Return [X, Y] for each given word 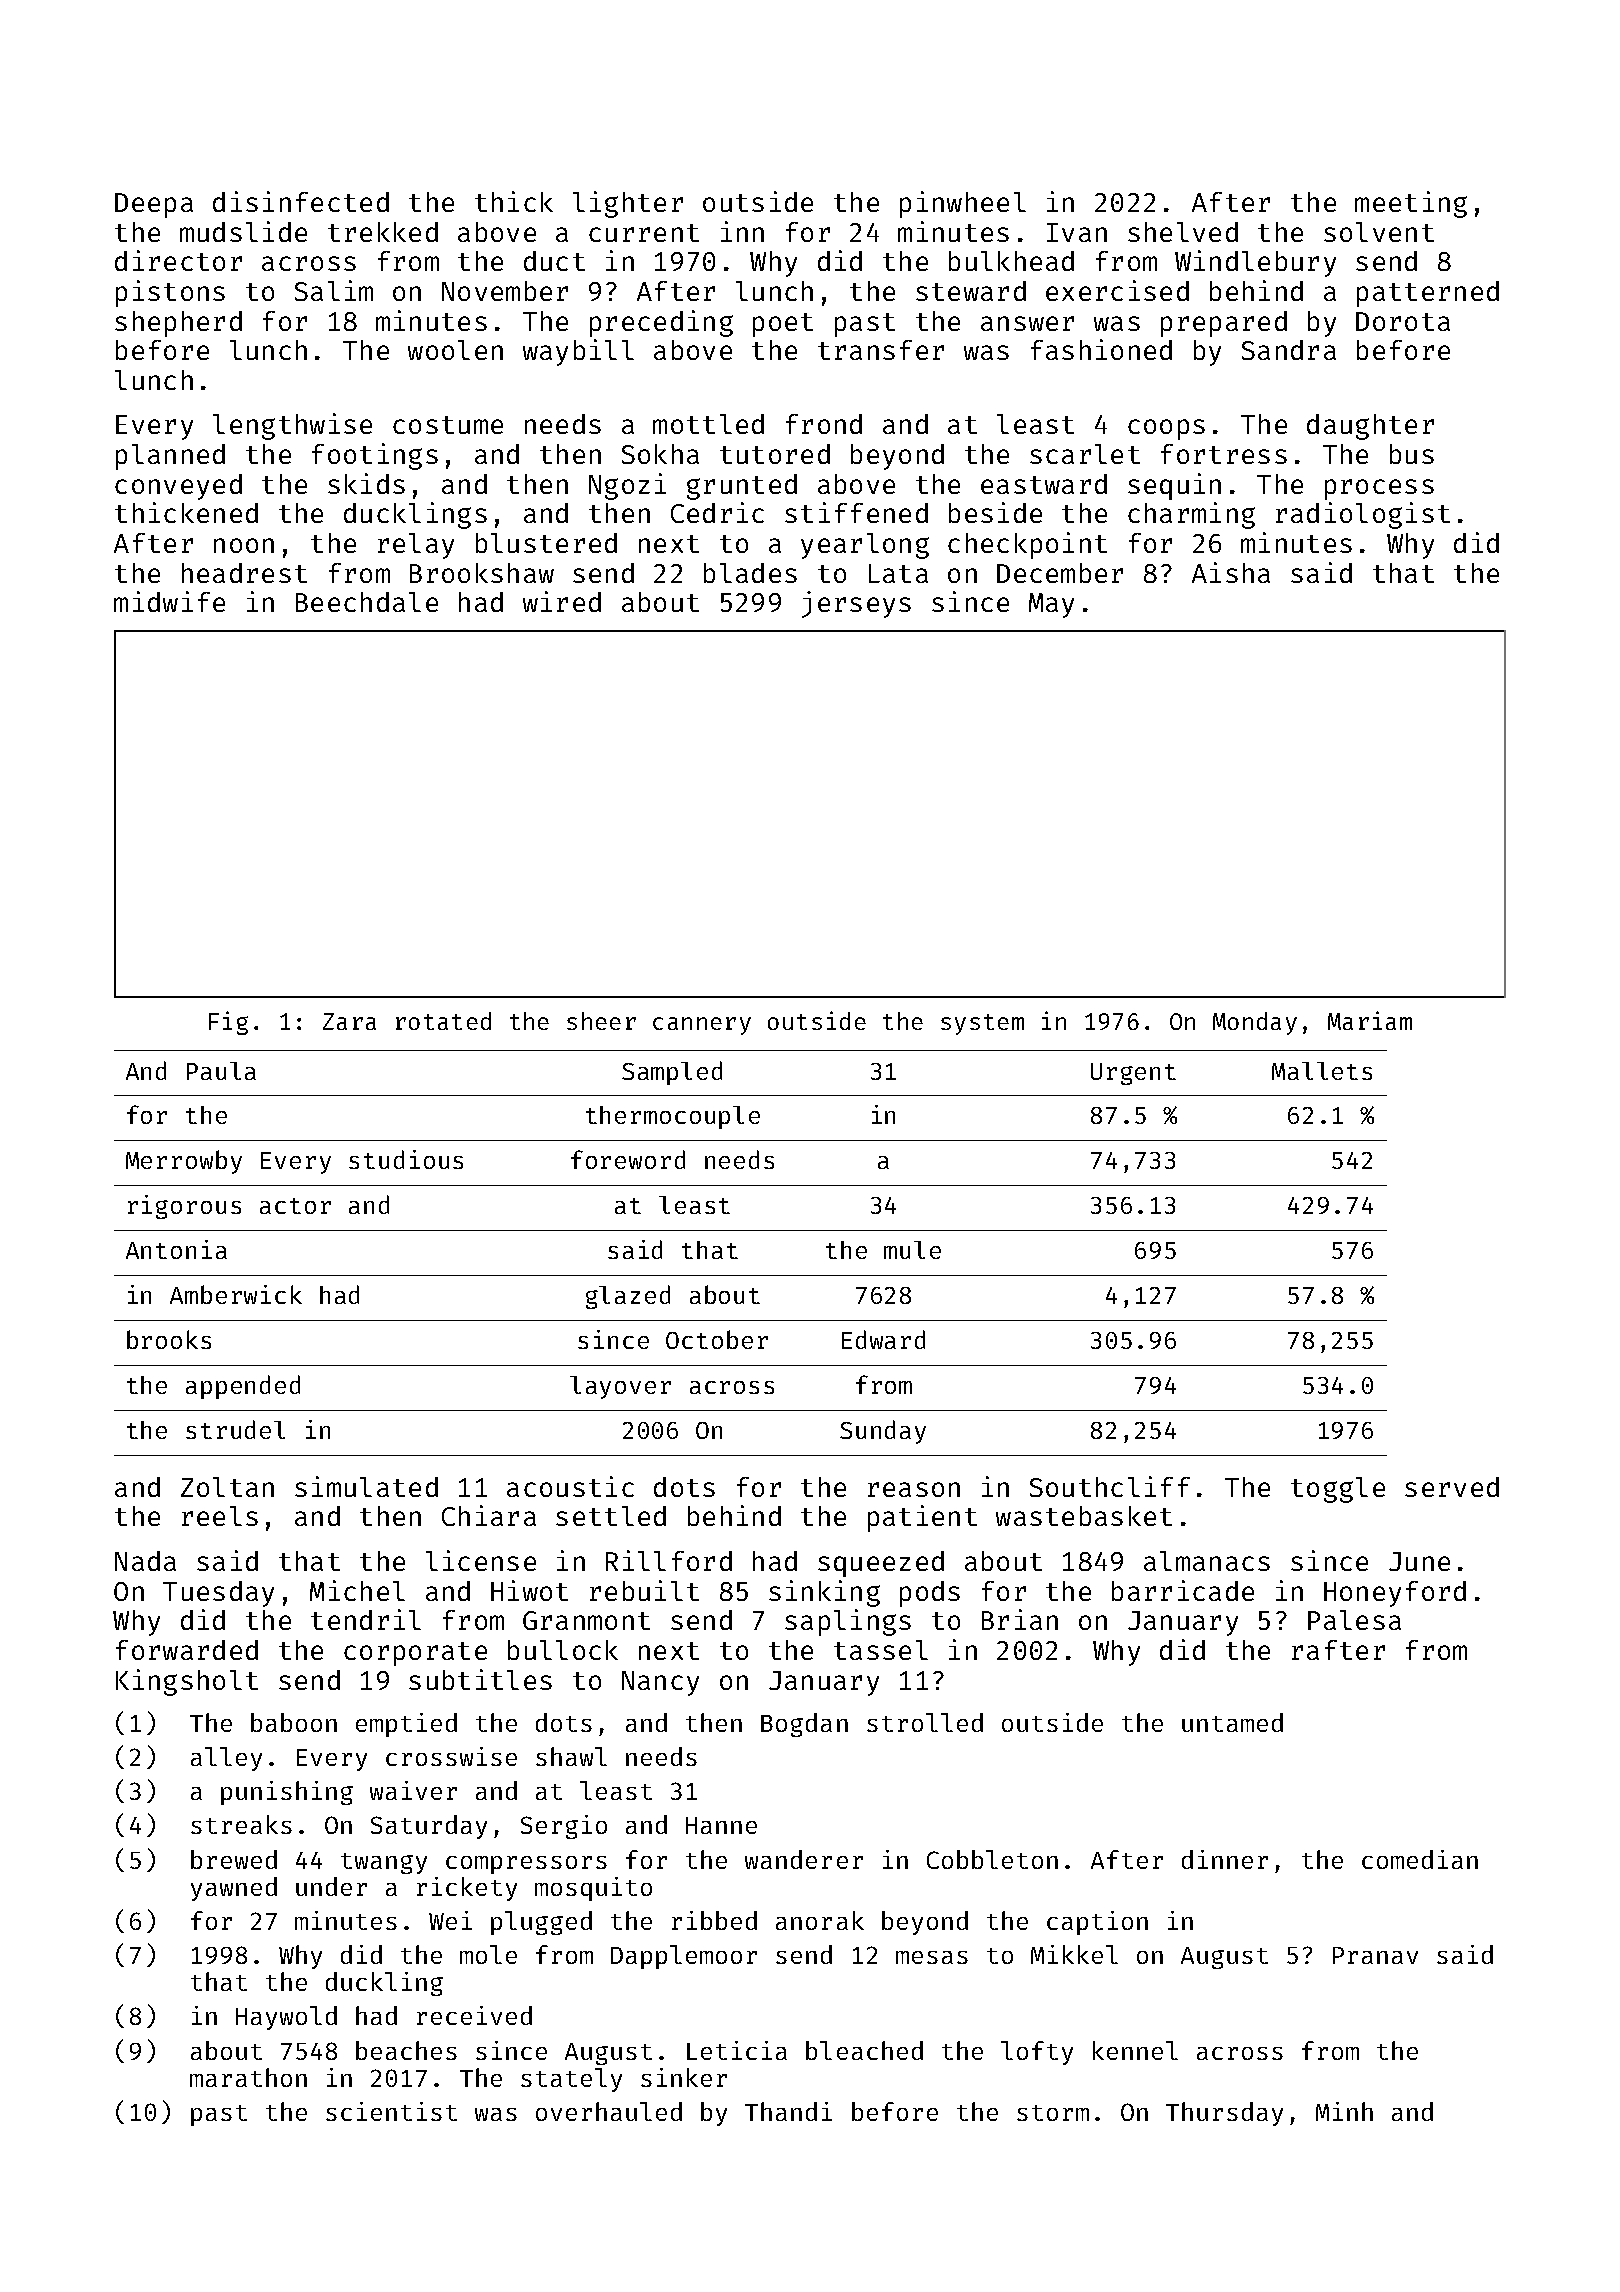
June [1419, 1561]
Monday [1255, 1023]
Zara [349, 1021]
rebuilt [644, 1590]
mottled [708, 424]
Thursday [1224, 2114]
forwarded [187, 1650]
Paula [221, 1071]
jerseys [856, 604]
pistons [170, 293]
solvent [1379, 232]
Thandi [788, 2111]
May [1051, 605]
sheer [601, 1021]
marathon [248, 2077]
